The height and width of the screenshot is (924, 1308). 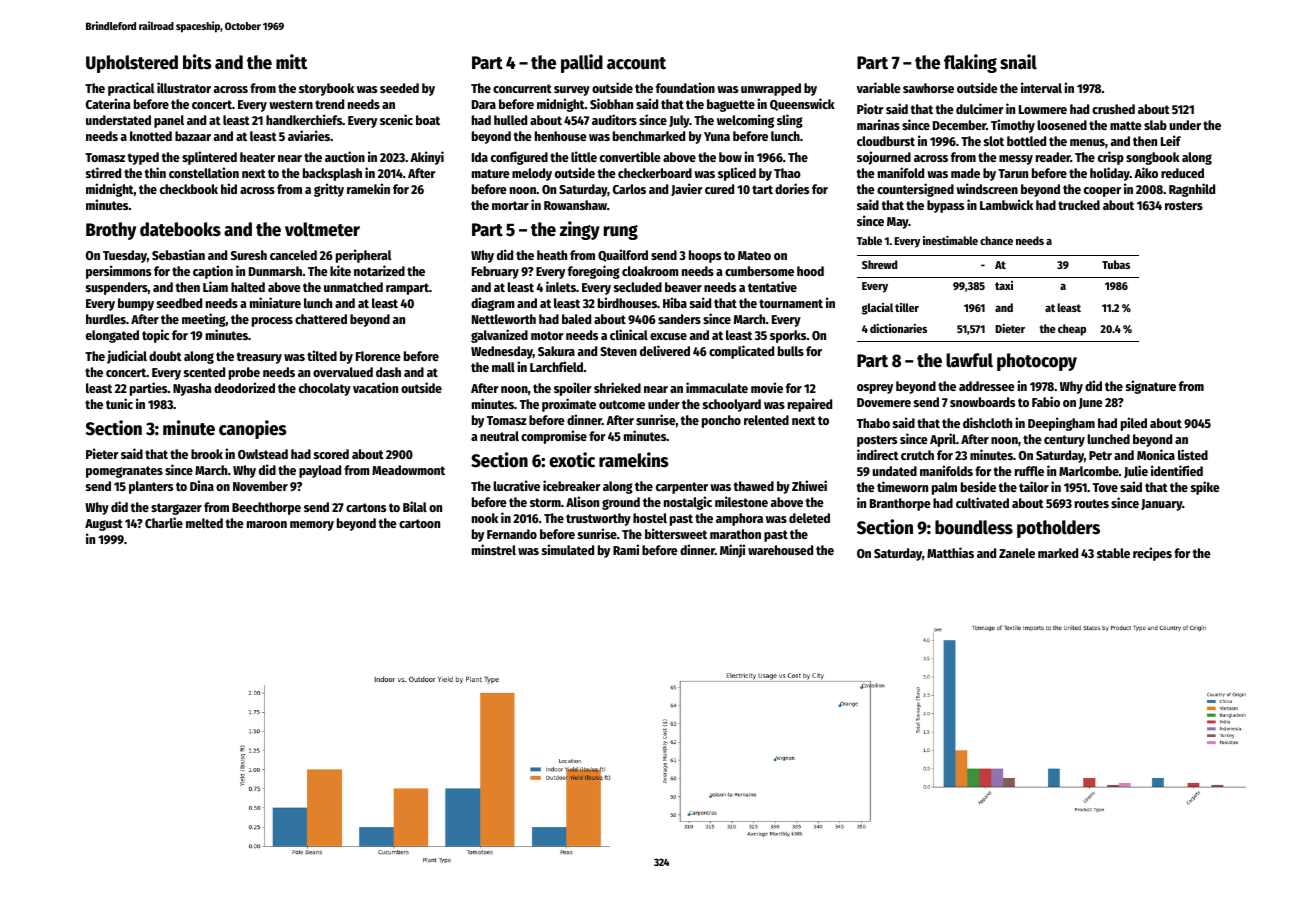 What do you see at coordinates (485, 518) in the screenshot?
I see `nook` at bounding box center [485, 518].
